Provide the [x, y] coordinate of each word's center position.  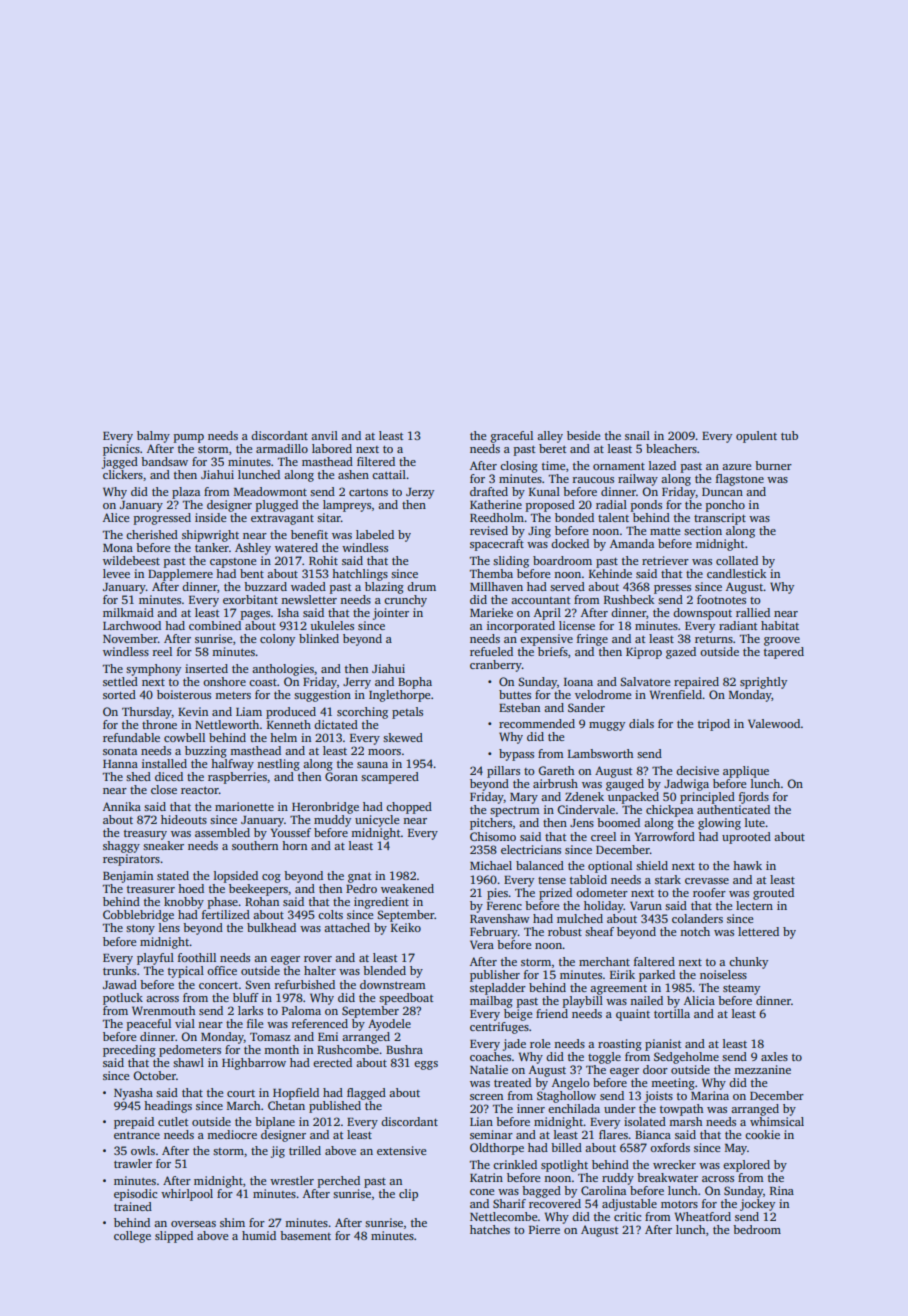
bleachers [671, 448]
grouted [773, 894]
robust [565, 931]
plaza [186, 493]
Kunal [544, 491]
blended [384, 970]
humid [259, 1235]
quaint [633, 1015]
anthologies [283, 670]
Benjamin [128, 877]
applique [746, 772]
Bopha [415, 683]
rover [318, 959]
